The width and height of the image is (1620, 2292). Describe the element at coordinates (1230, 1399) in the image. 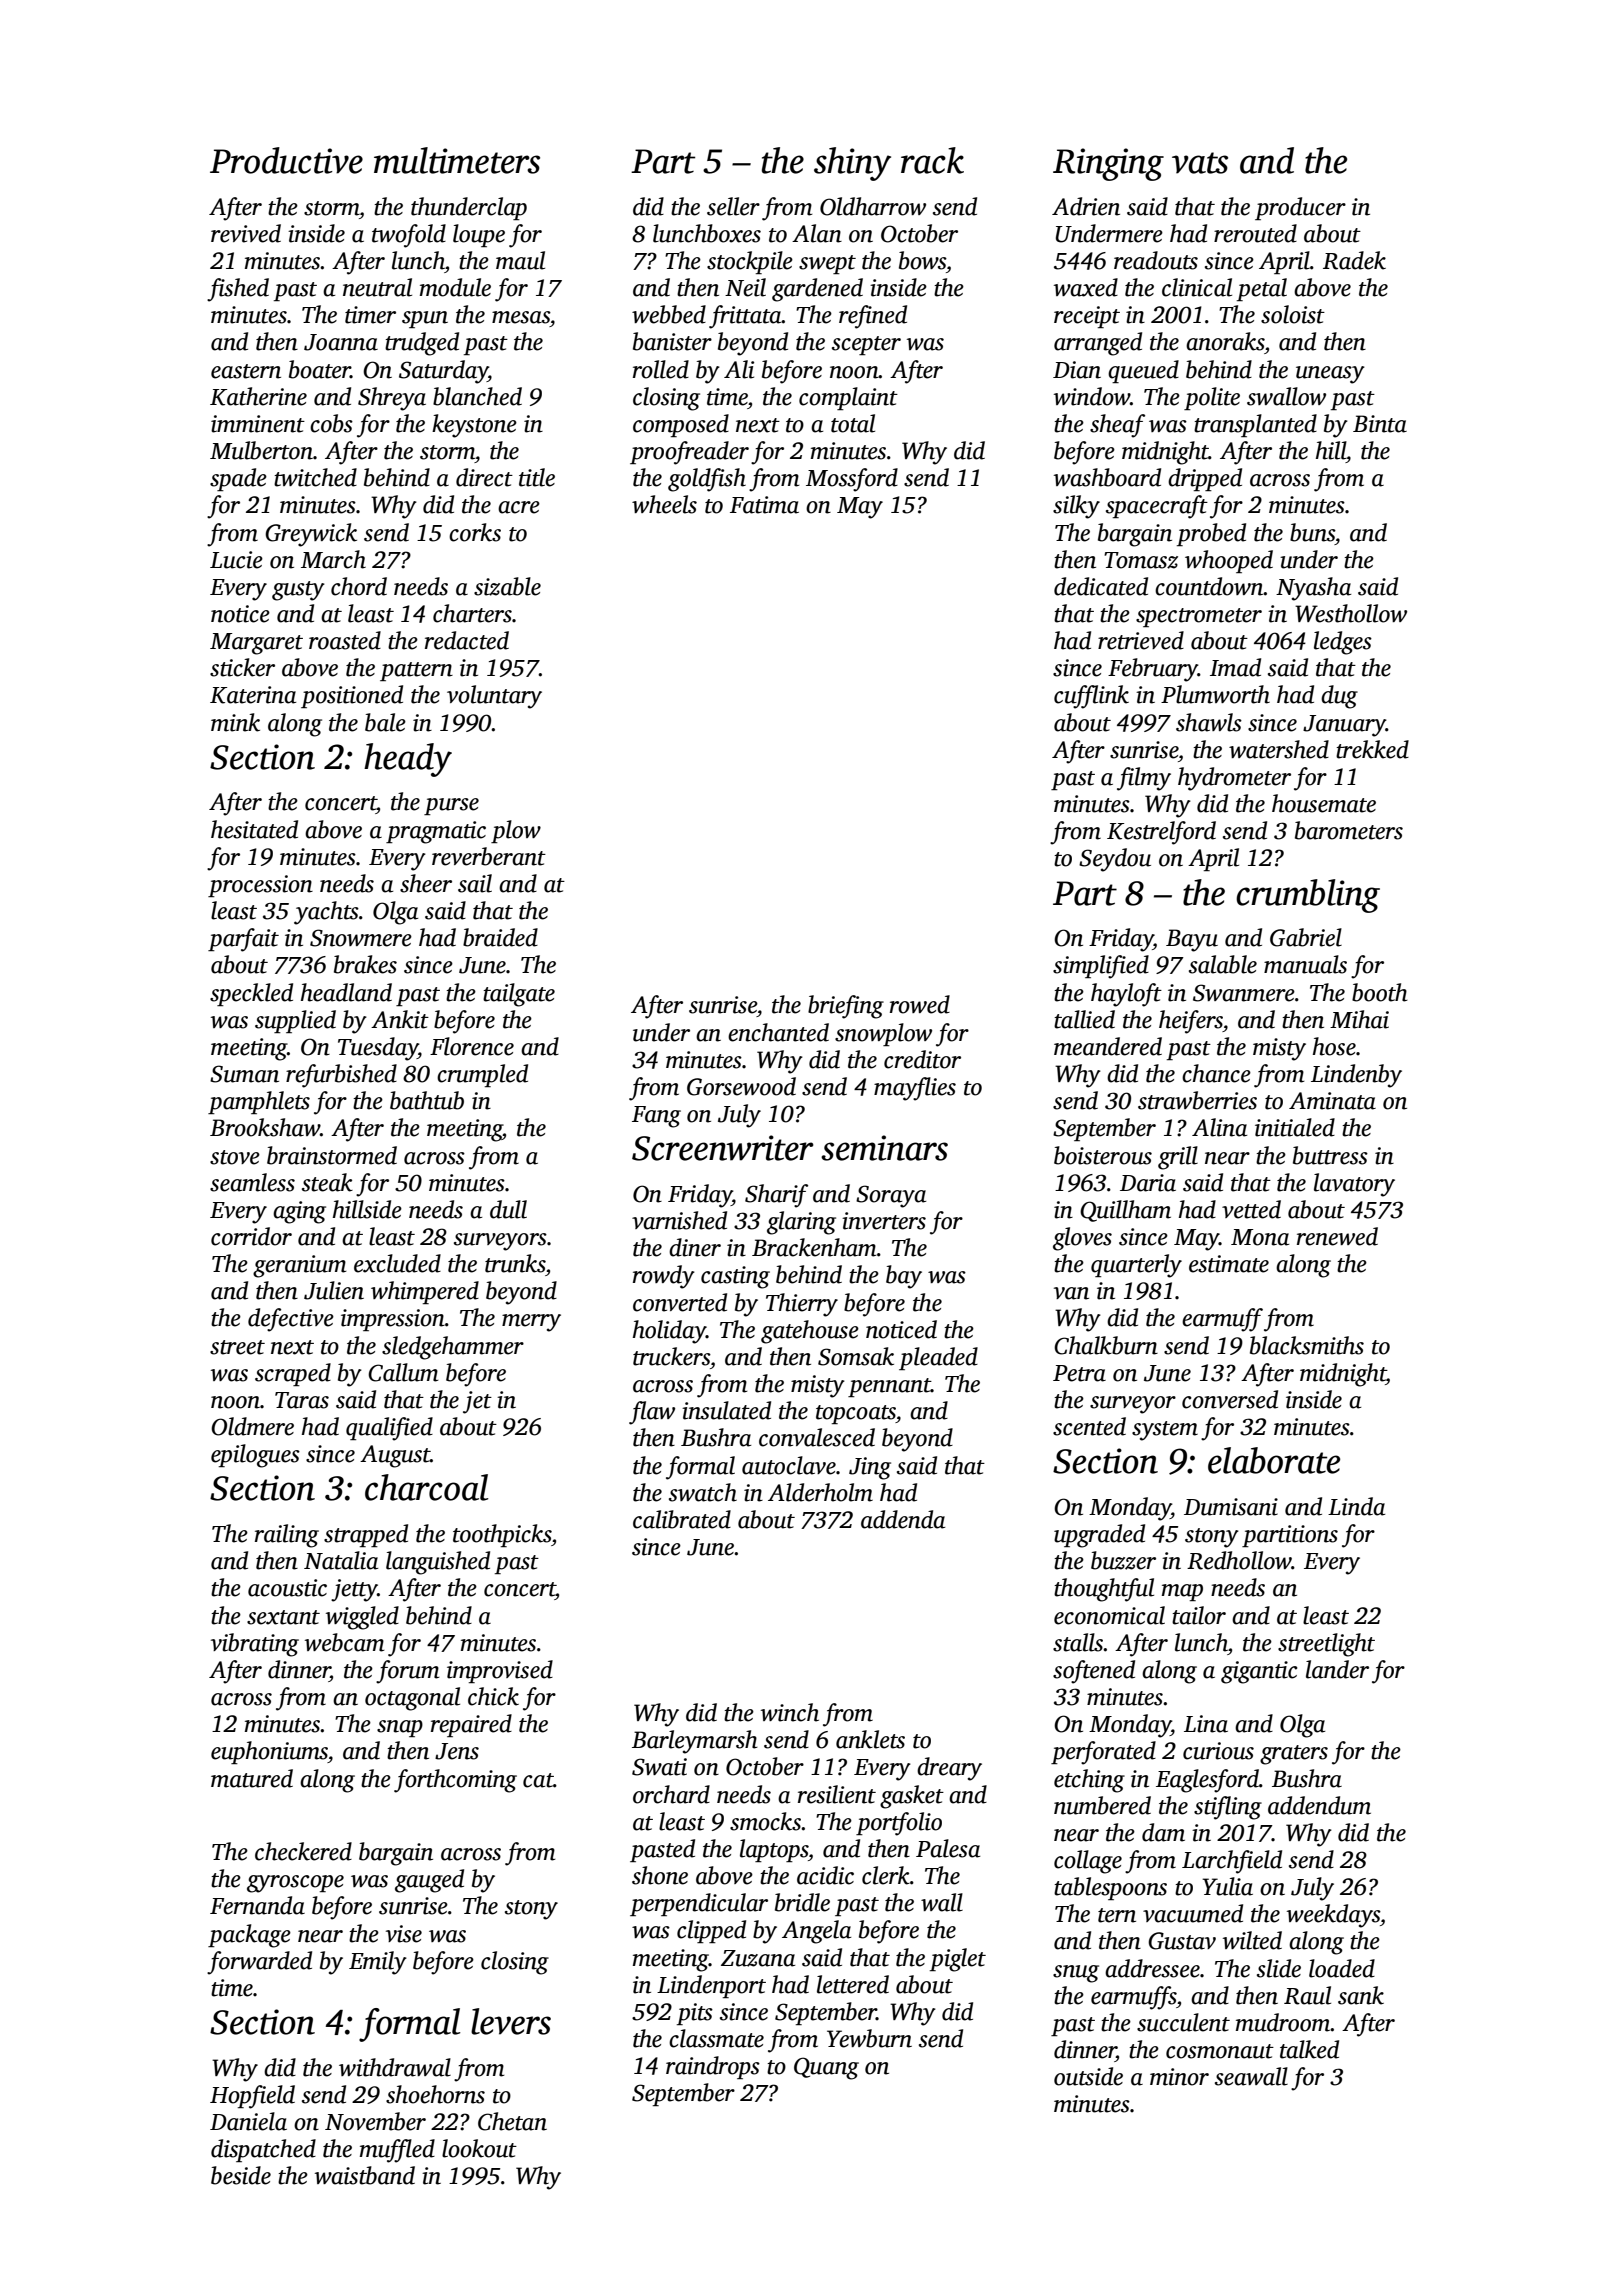

I see `conversed` at that location.
